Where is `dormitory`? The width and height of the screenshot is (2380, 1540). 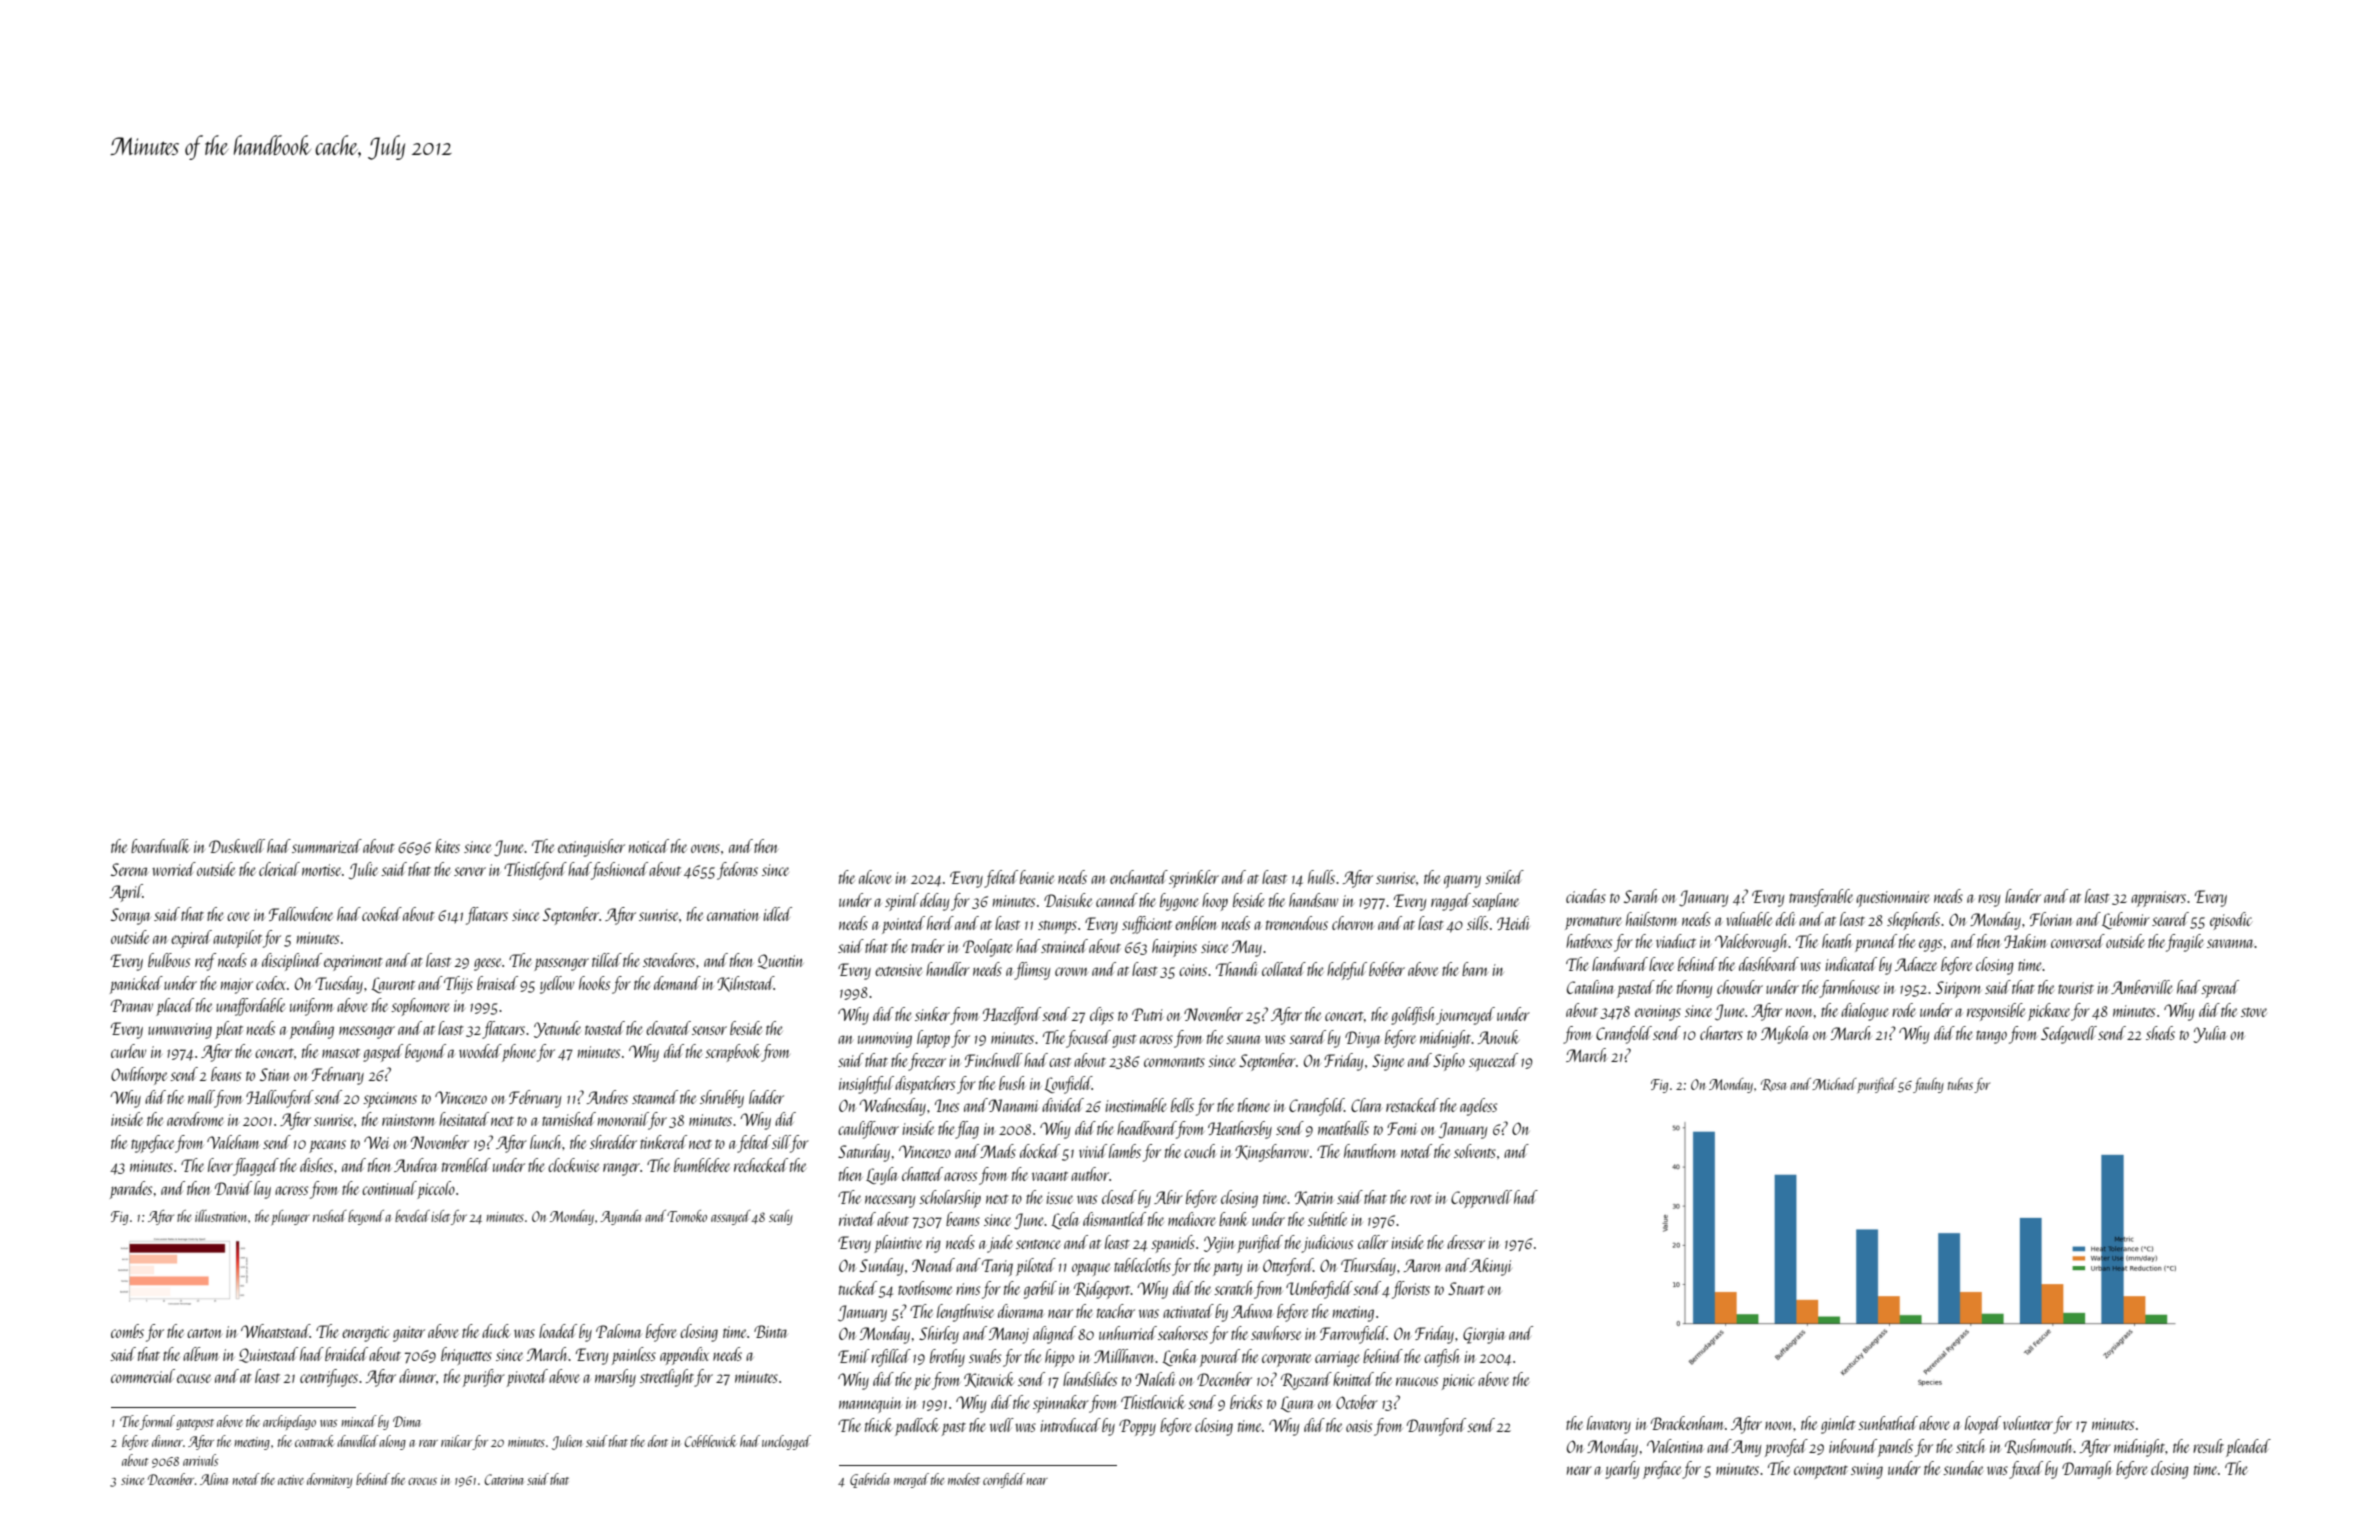 dormitory is located at coordinates (330, 1480).
